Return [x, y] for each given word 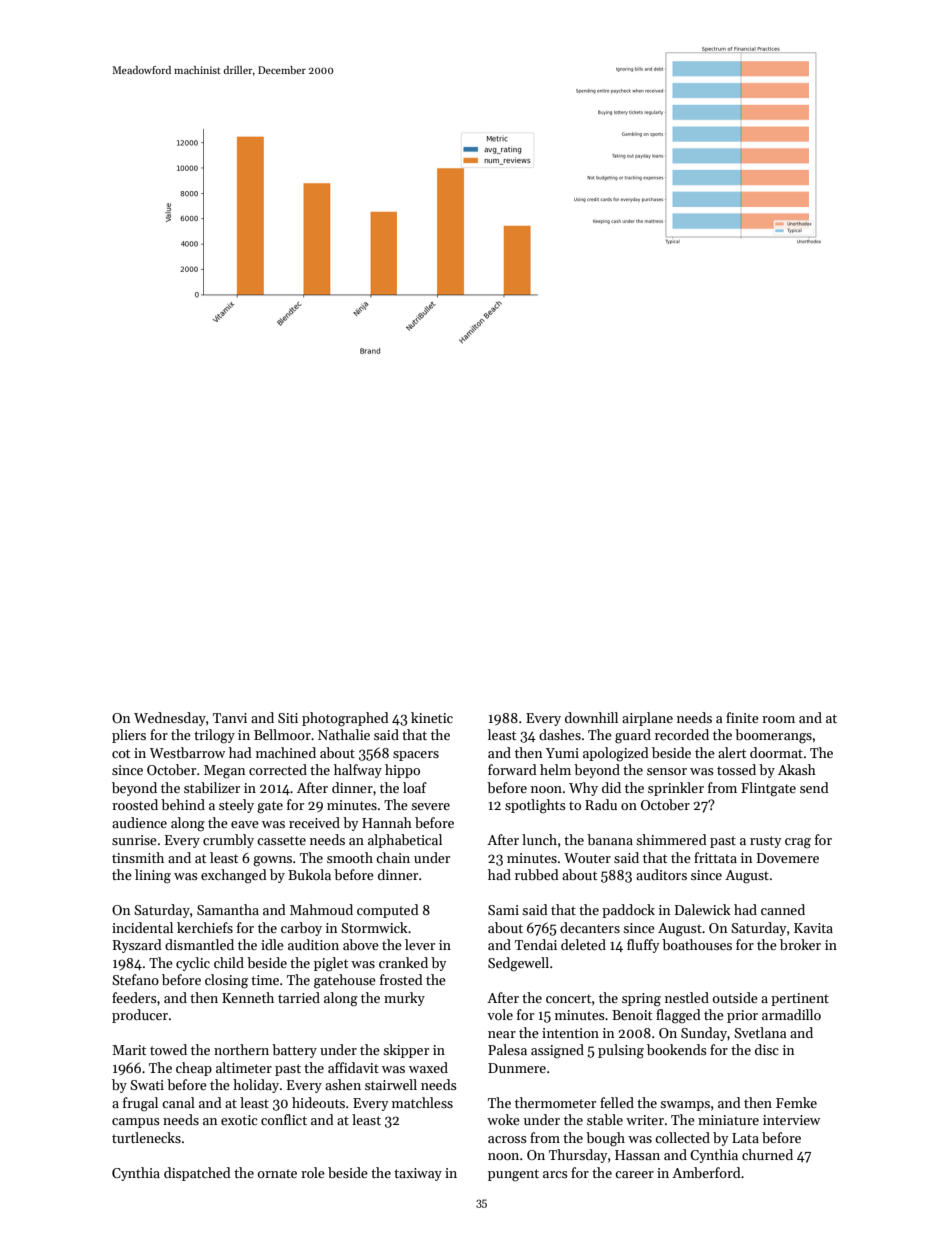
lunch [539, 839]
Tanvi [230, 718]
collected [682, 1137]
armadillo [791, 1014]
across [507, 1139]
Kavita [813, 928]
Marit [129, 1050]
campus [136, 1123]
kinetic [432, 717]
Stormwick [374, 927]
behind [183, 804]
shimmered [671, 839]
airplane [647, 719]
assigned [557, 1051]
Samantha [228, 909]
